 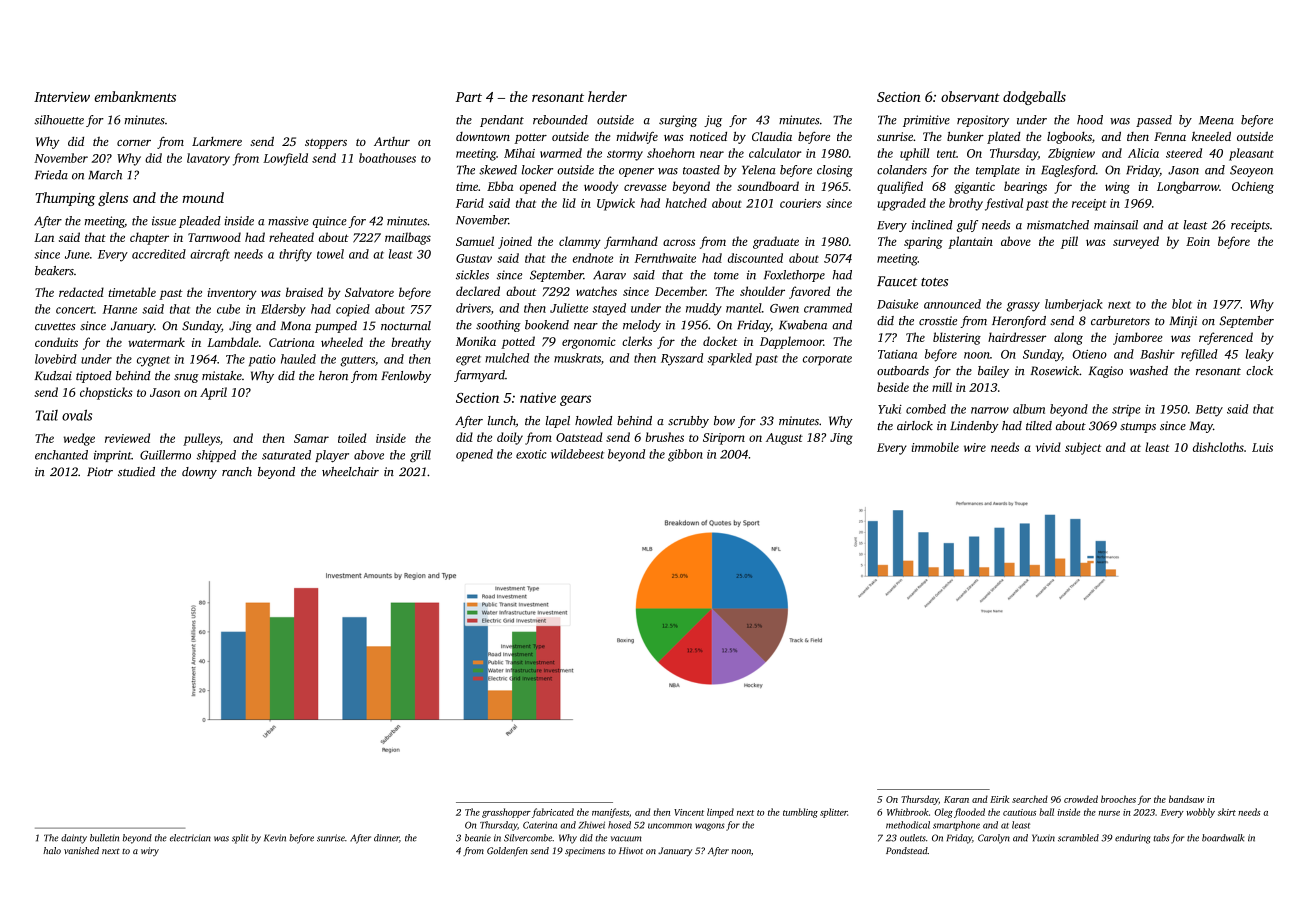 I want to click on Kevin, so click(x=275, y=838).
